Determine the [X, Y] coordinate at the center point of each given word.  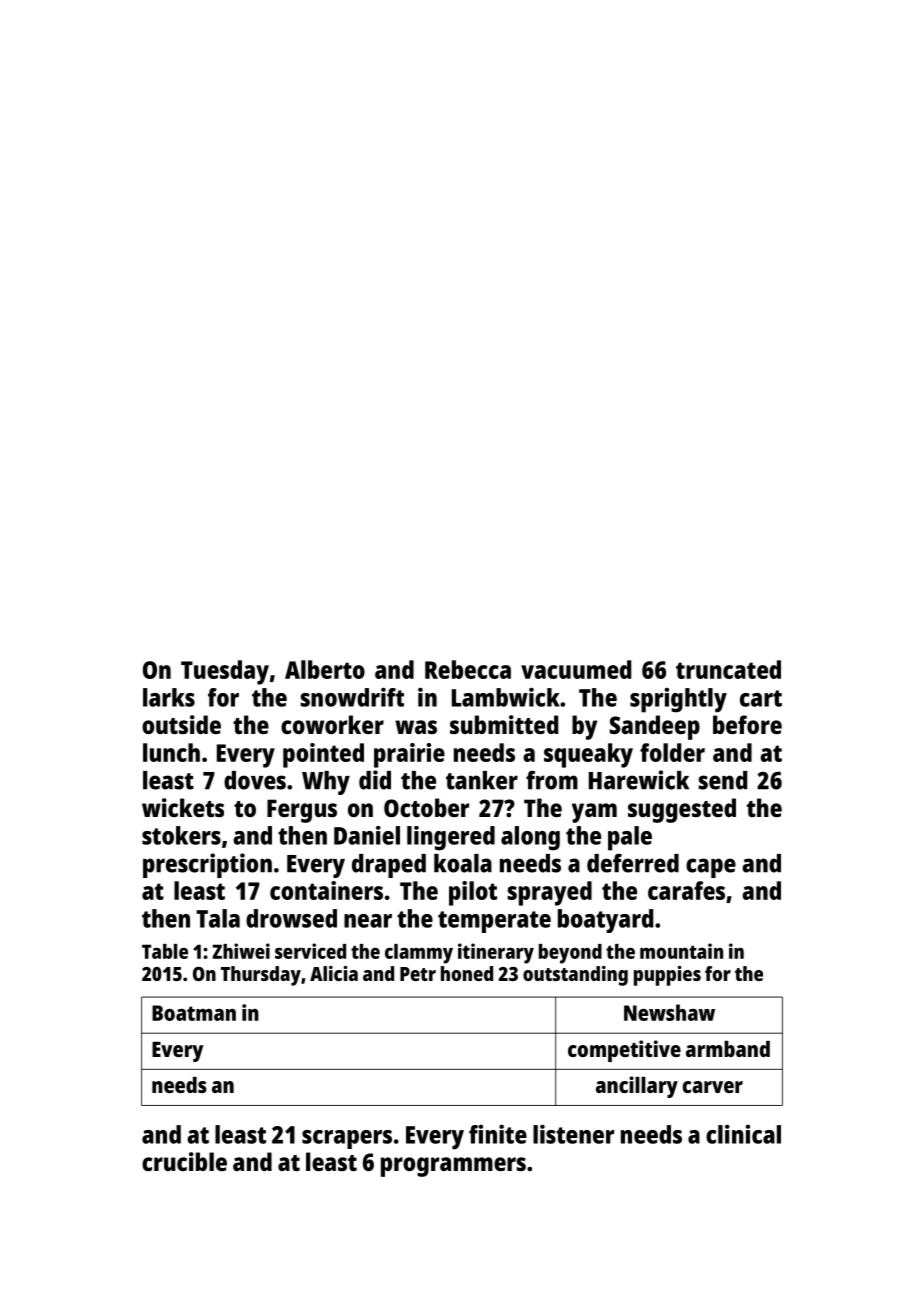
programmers [453, 1167]
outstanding [575, 976]
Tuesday [225, 672]
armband [728, 1049]
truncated [728, 669]
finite [498, 1134]
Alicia [334, 973]
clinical [743, 1134]
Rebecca [468, 669]
